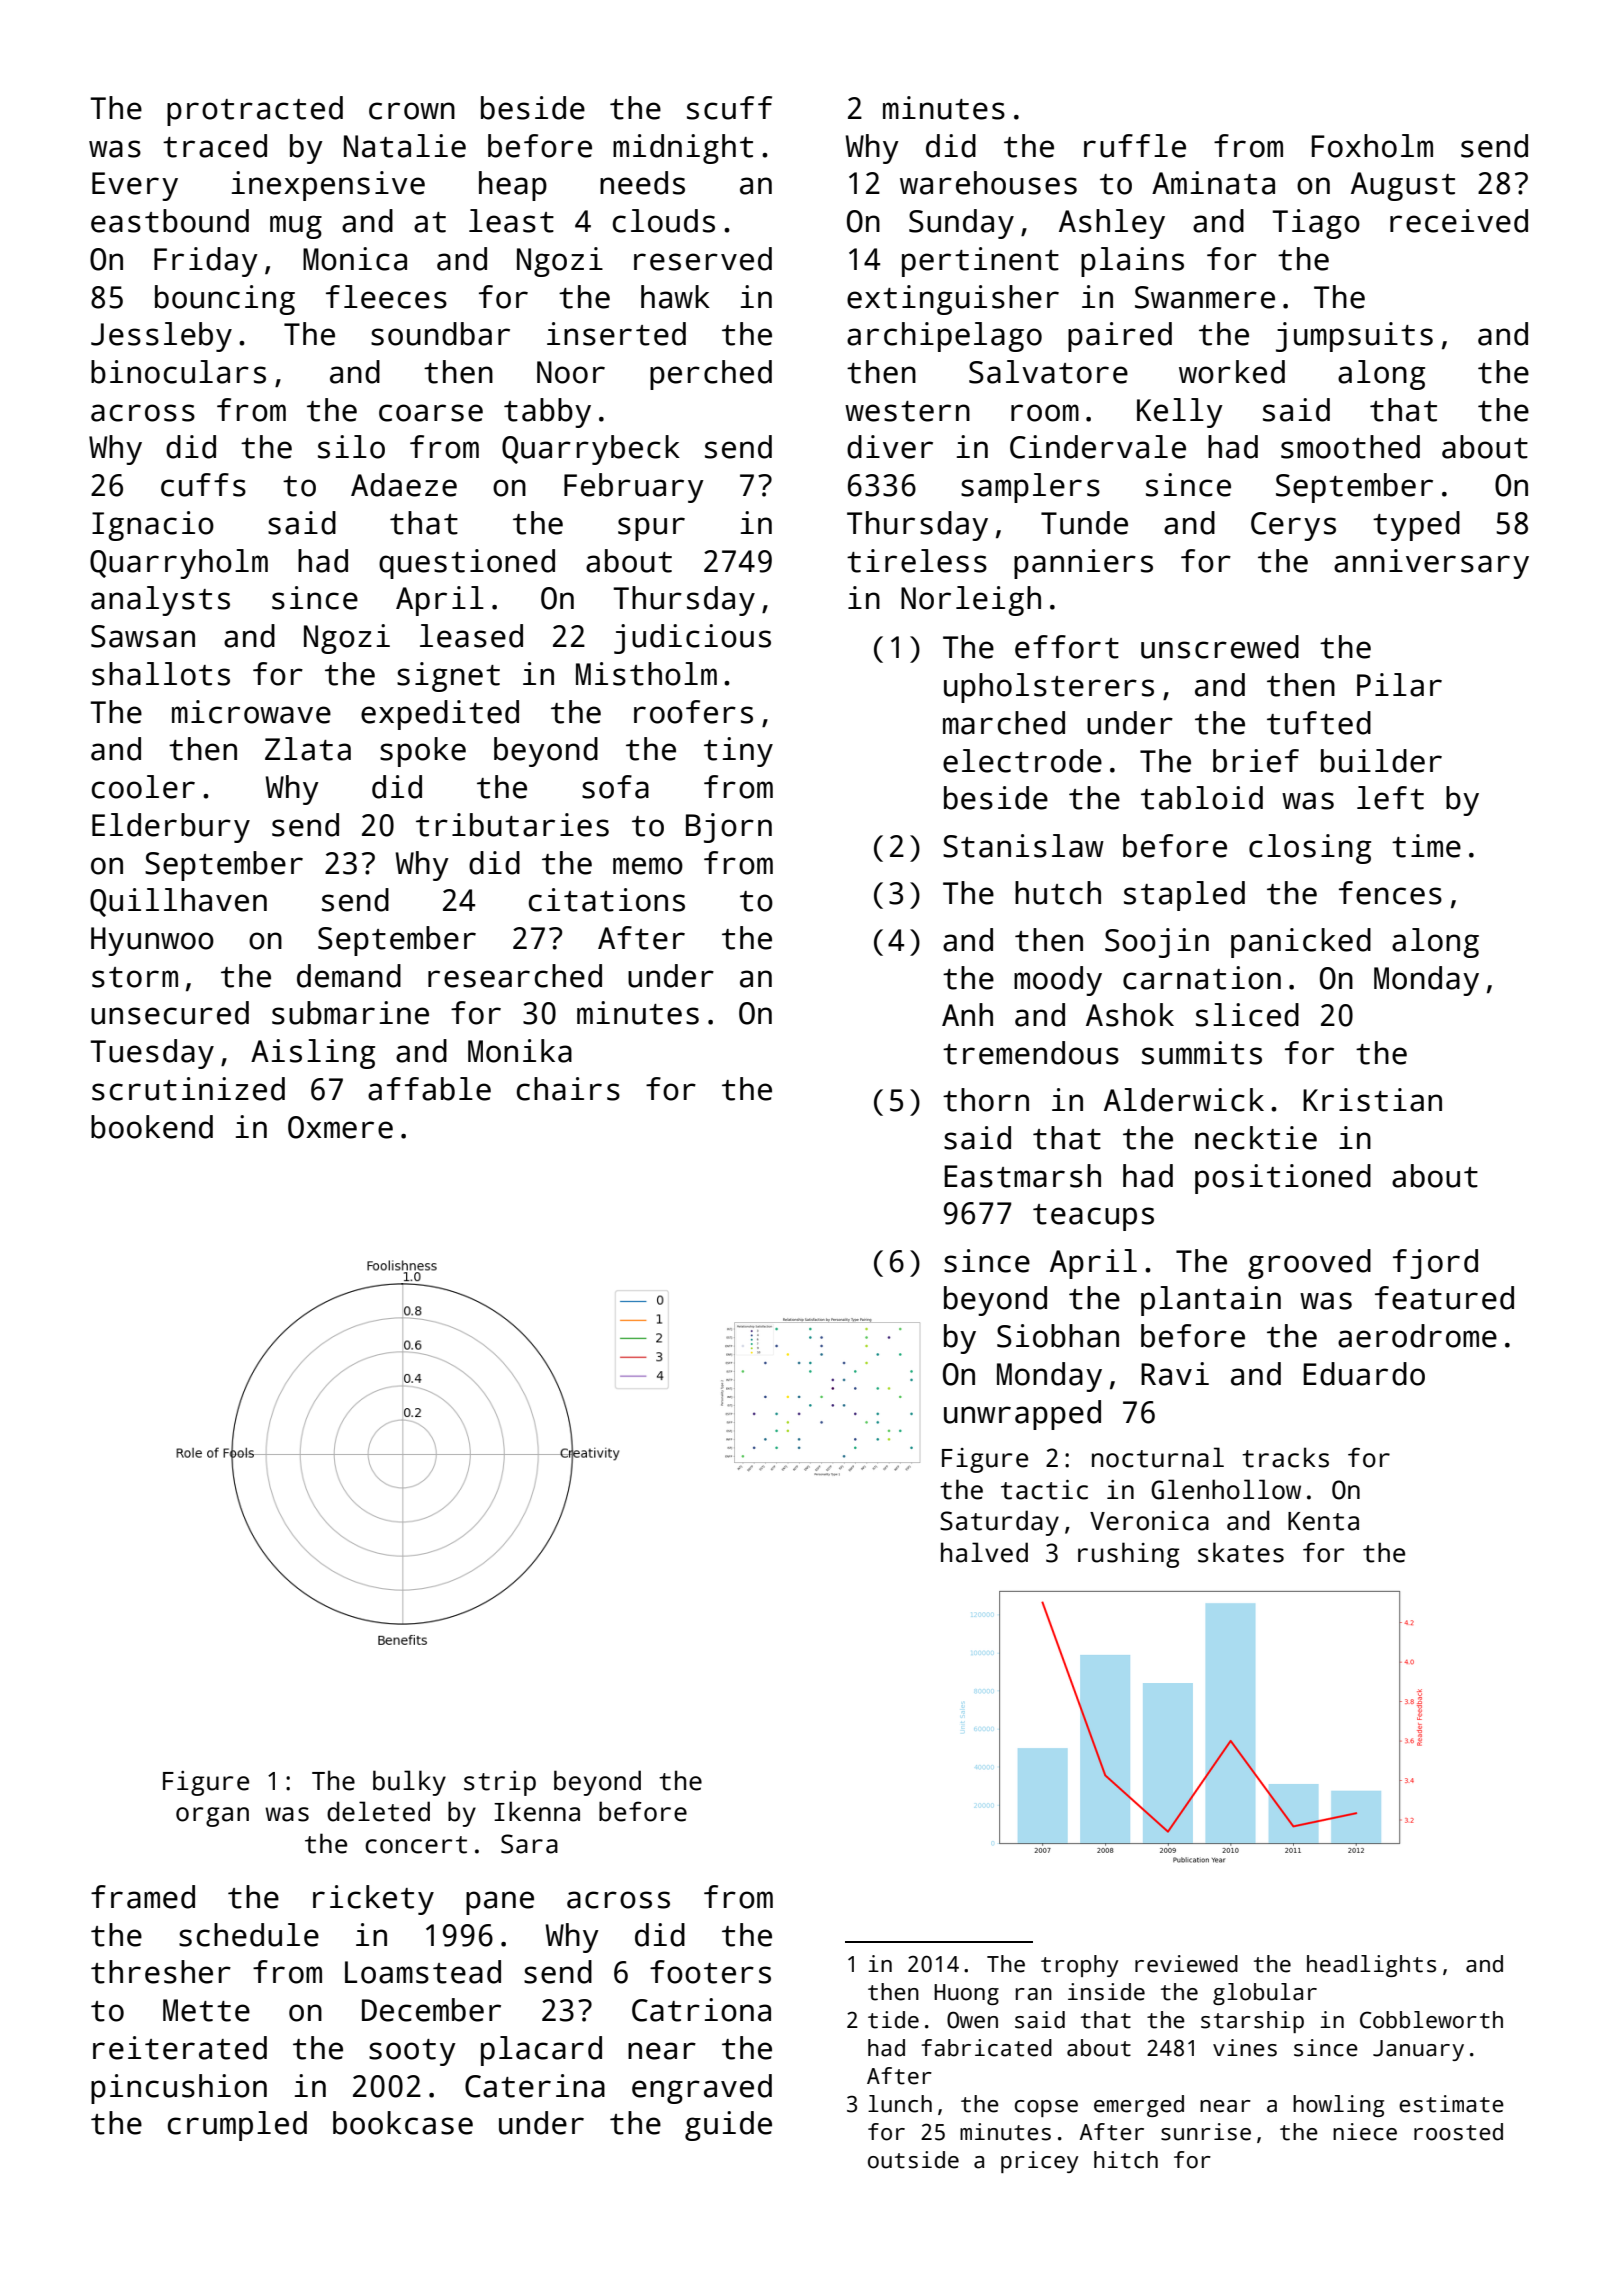 The height and width of the screenshot is (2292, 1620). I want to click on Jessleby, so click(161, 337).
